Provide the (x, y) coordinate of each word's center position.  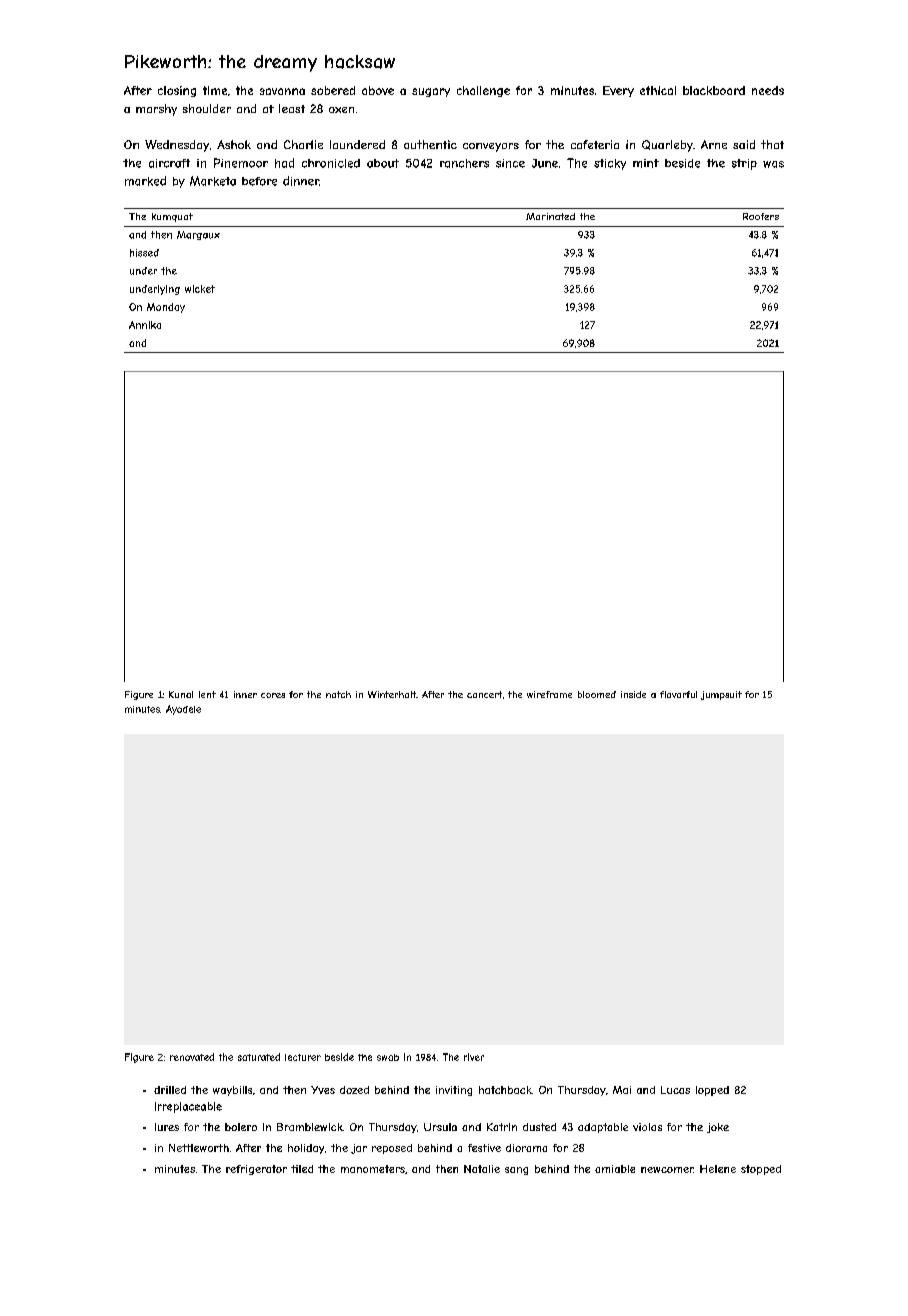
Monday (166, 308)
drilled (170, 1090)
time (215, 90)
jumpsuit (721, 695)
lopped (712, 1091)
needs (768, 90)
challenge (483, 91)
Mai (622, 1090)
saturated (259, 1057)
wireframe (549, 694)
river (474, 1057)
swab (388, 1057)
